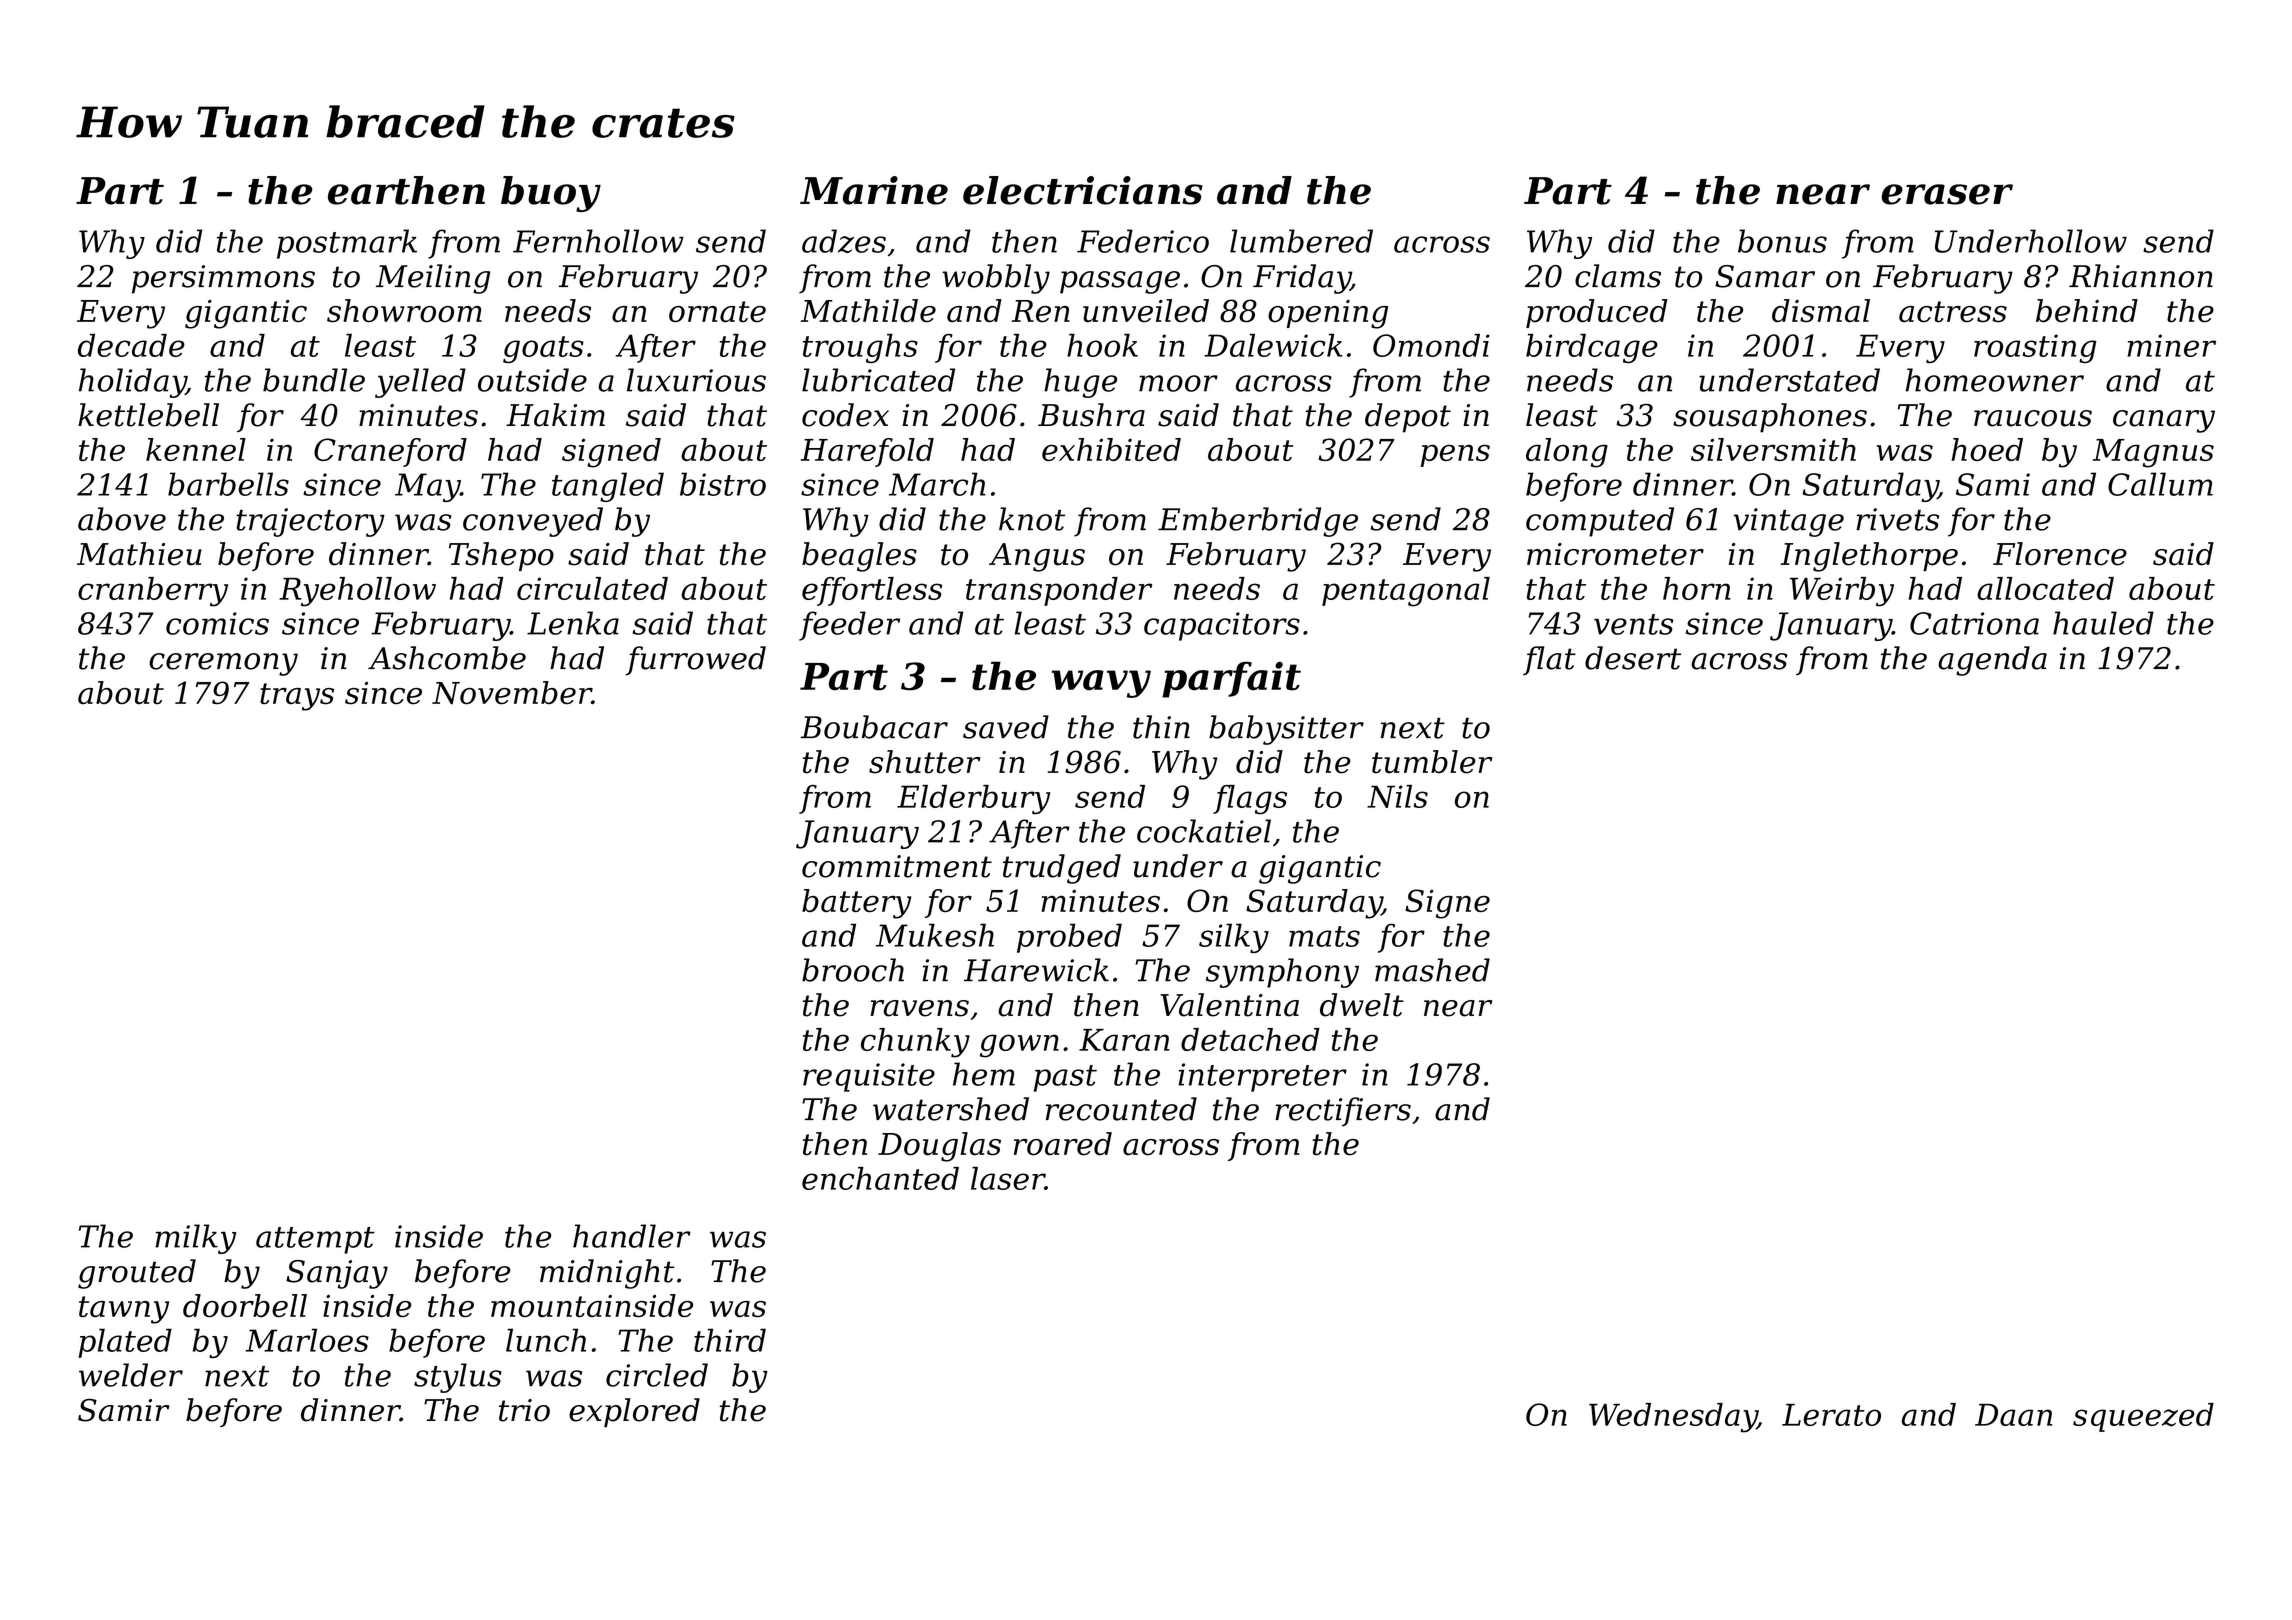  What do you see at coordinates (634, 1412) in the document?
I see `explored` at bounding box center [634, 1412].
